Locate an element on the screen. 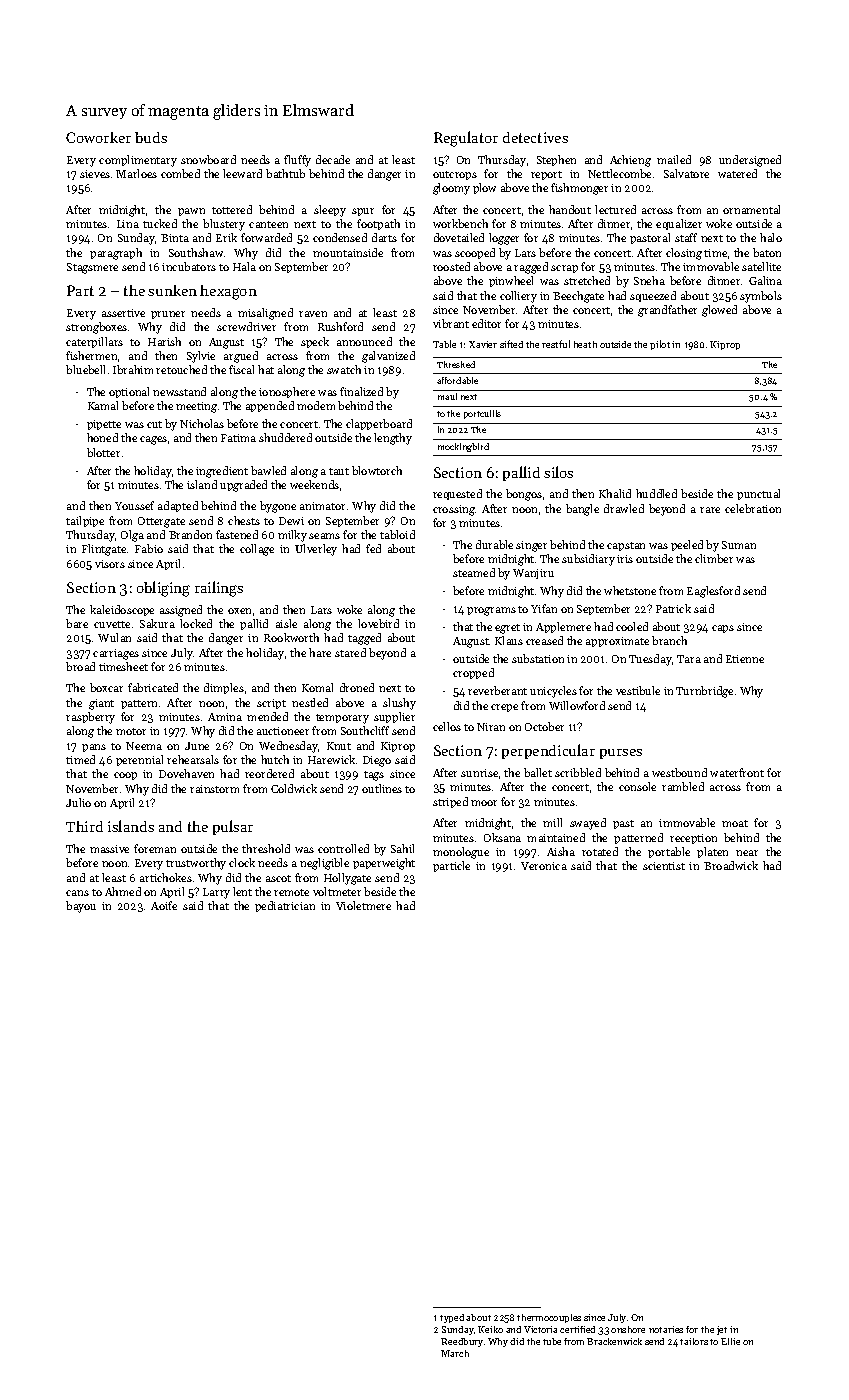 This screenshot has width=849, height=1400. equalizer is located at coordinates (679, 224).
